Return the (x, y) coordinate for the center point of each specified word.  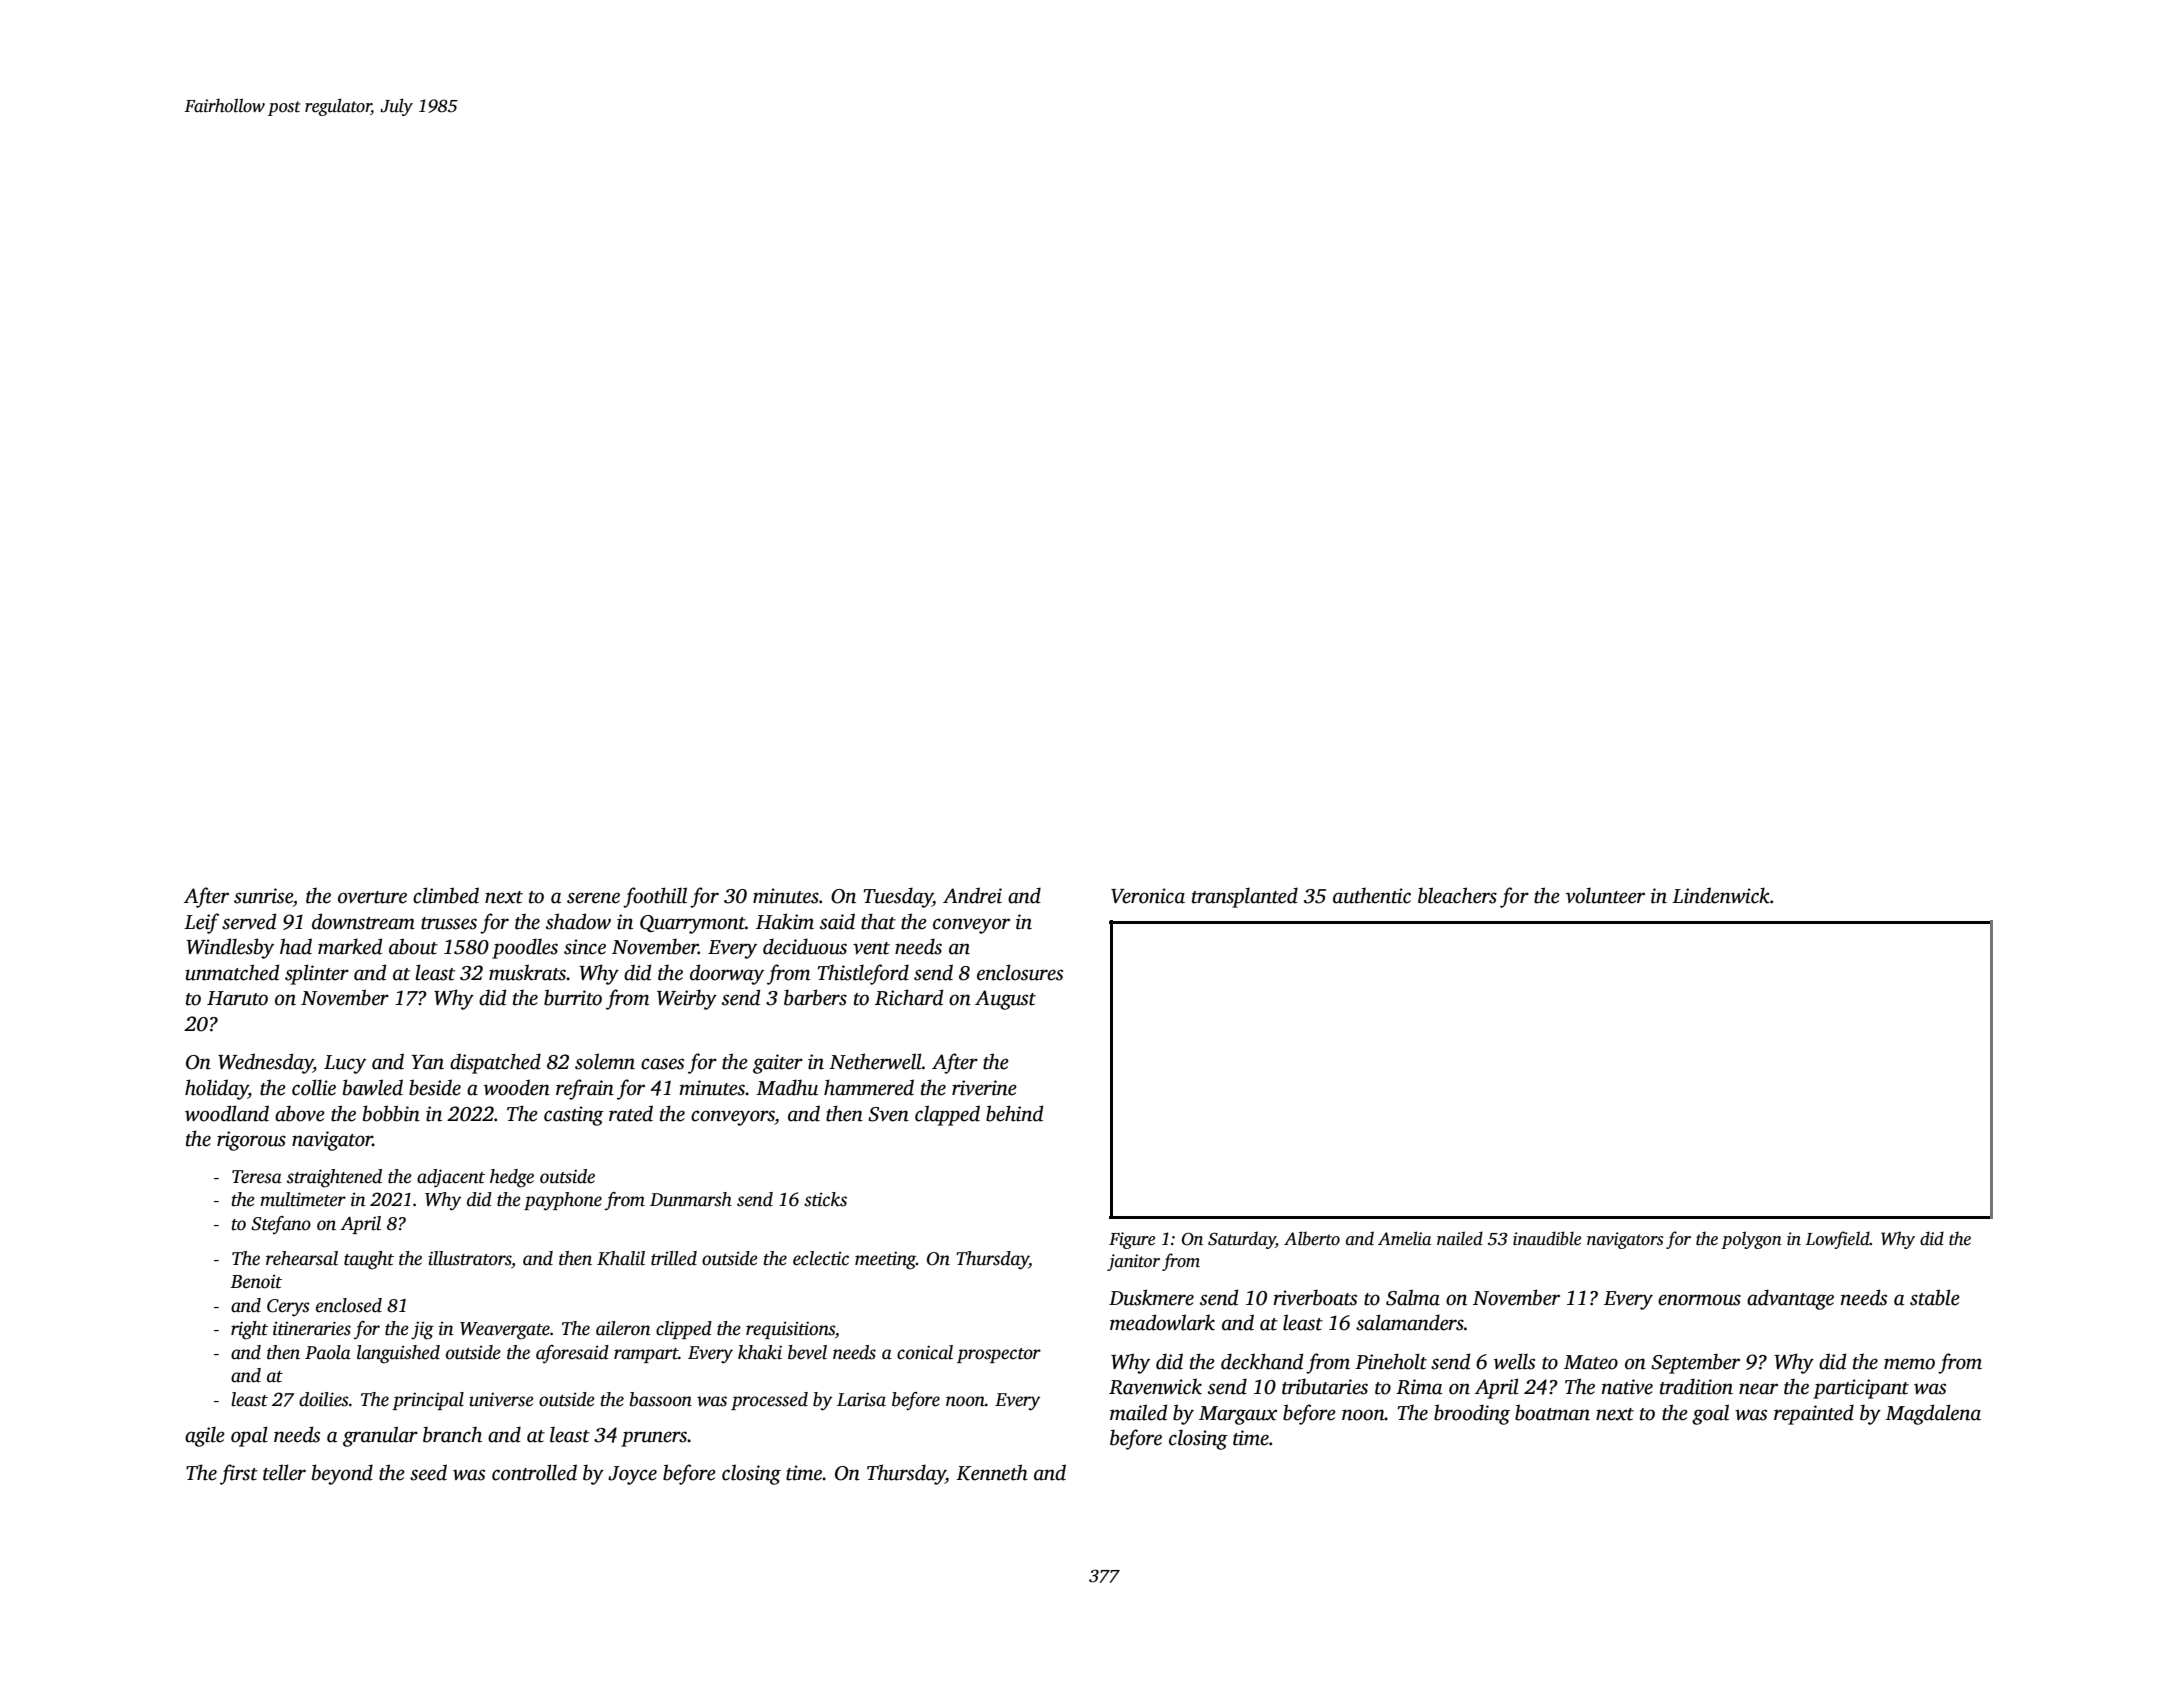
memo (1909, 1364)
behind (1014, 1113)
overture (372, 897)
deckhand (1262, 1361)
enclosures (1020, 972)
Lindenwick (1721, 895)
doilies (324, 1399)
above (300, 1113)
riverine (984, 1088)
